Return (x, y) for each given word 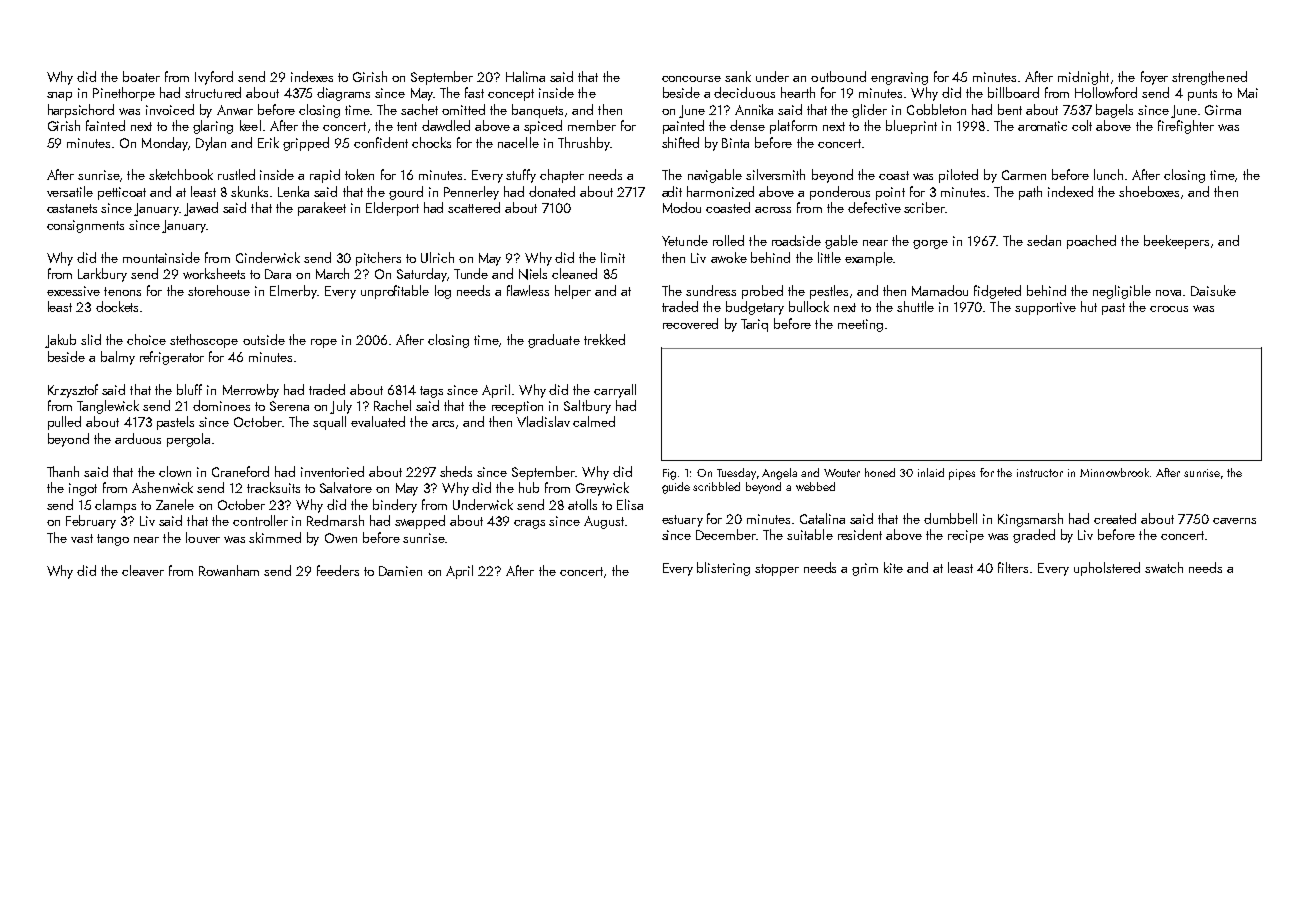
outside (264, 339)
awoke (729, 257)
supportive (1045, 308)
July (341, 407)
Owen (341, 538)
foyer (1154, 78)
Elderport (392, 209)
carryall (615, 391)
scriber (924, 207)
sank (738, 76)
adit (672, 191)
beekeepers (1176, 242)
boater (141, 76)
